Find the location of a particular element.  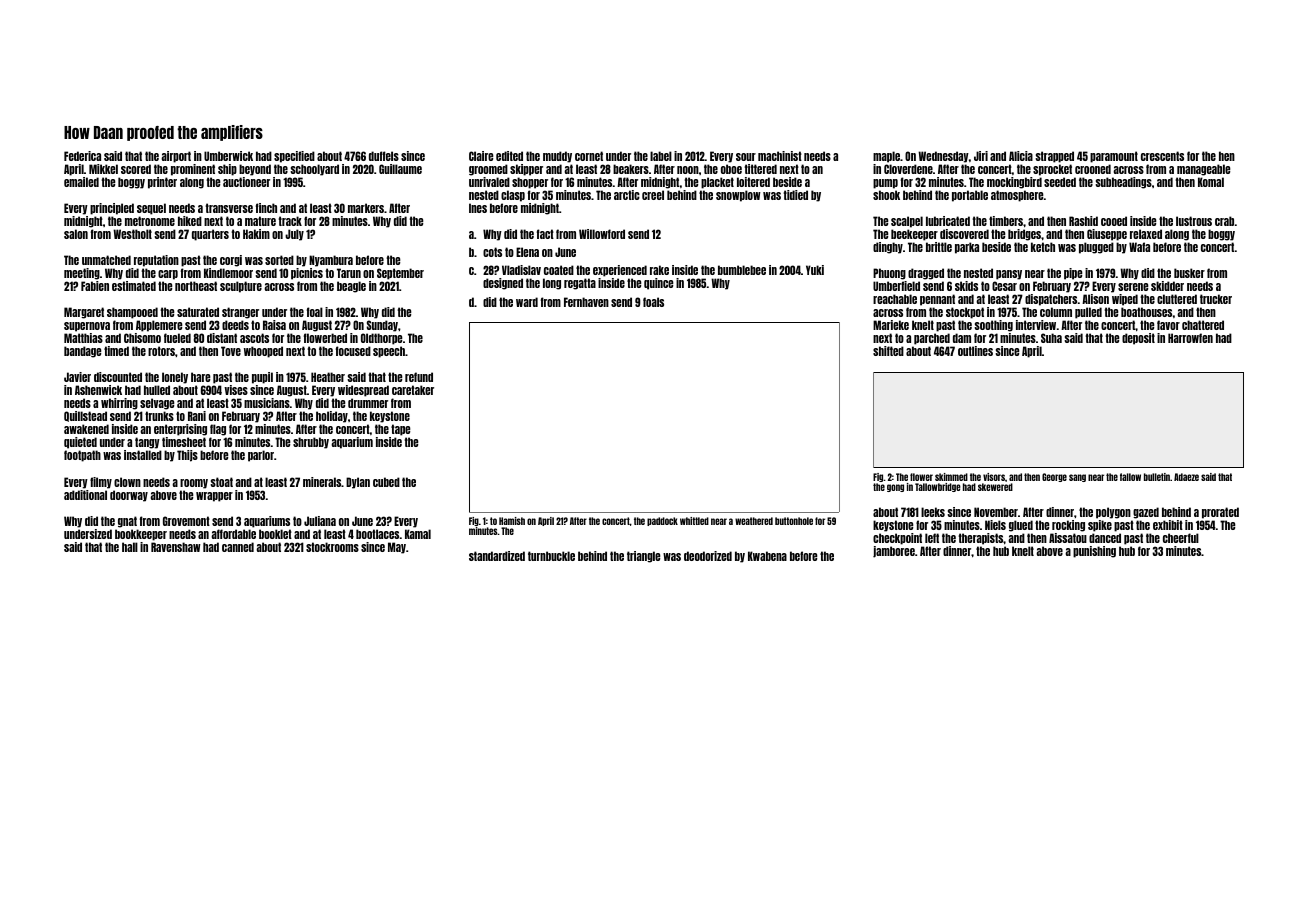

Quillstead is located at coordinates (85, 416).
